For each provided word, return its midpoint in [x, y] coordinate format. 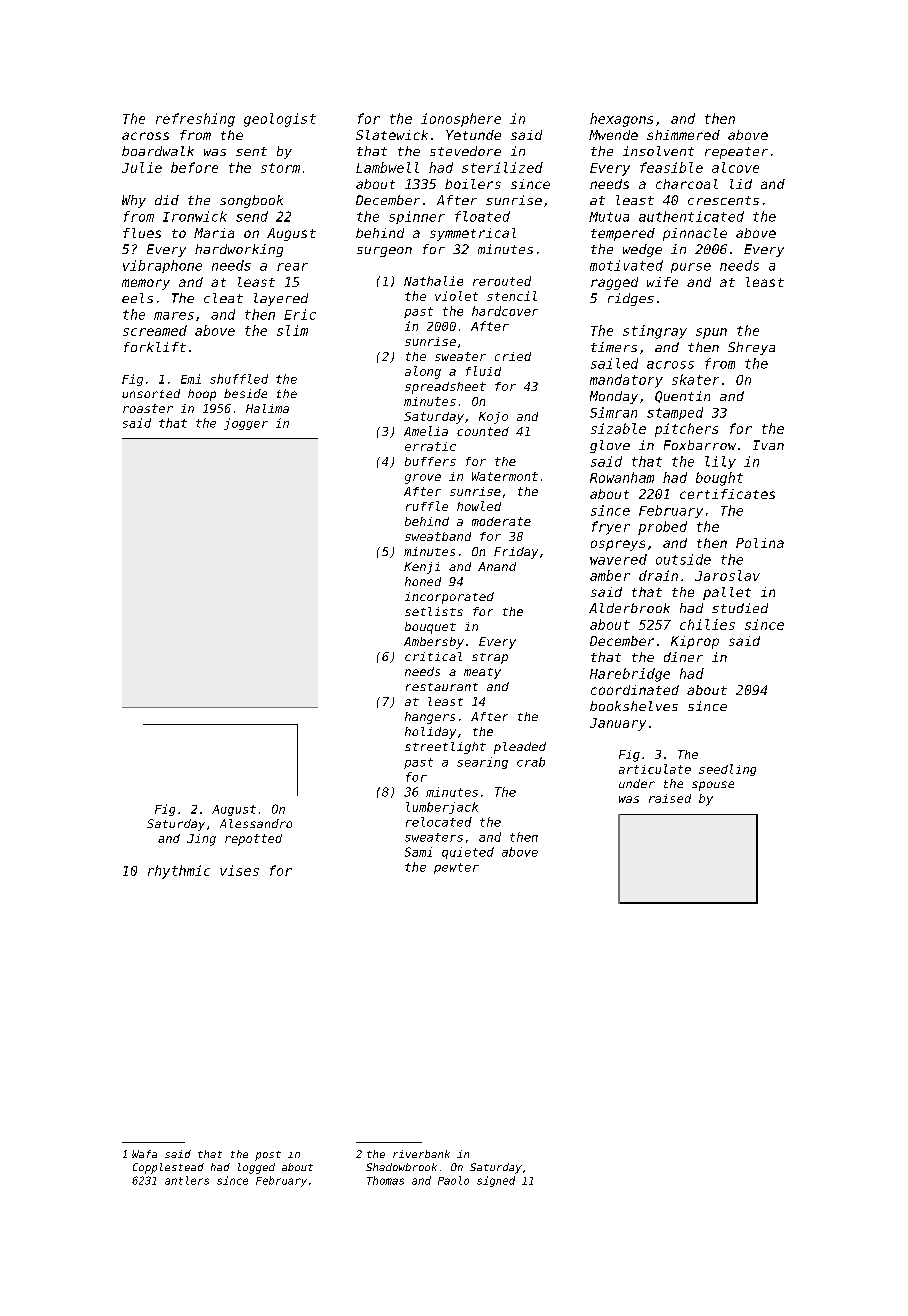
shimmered [683, 135]
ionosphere [461, 120]
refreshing [195, 120]
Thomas [385, 1180]
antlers [187, 1180]
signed [496, 1181]
